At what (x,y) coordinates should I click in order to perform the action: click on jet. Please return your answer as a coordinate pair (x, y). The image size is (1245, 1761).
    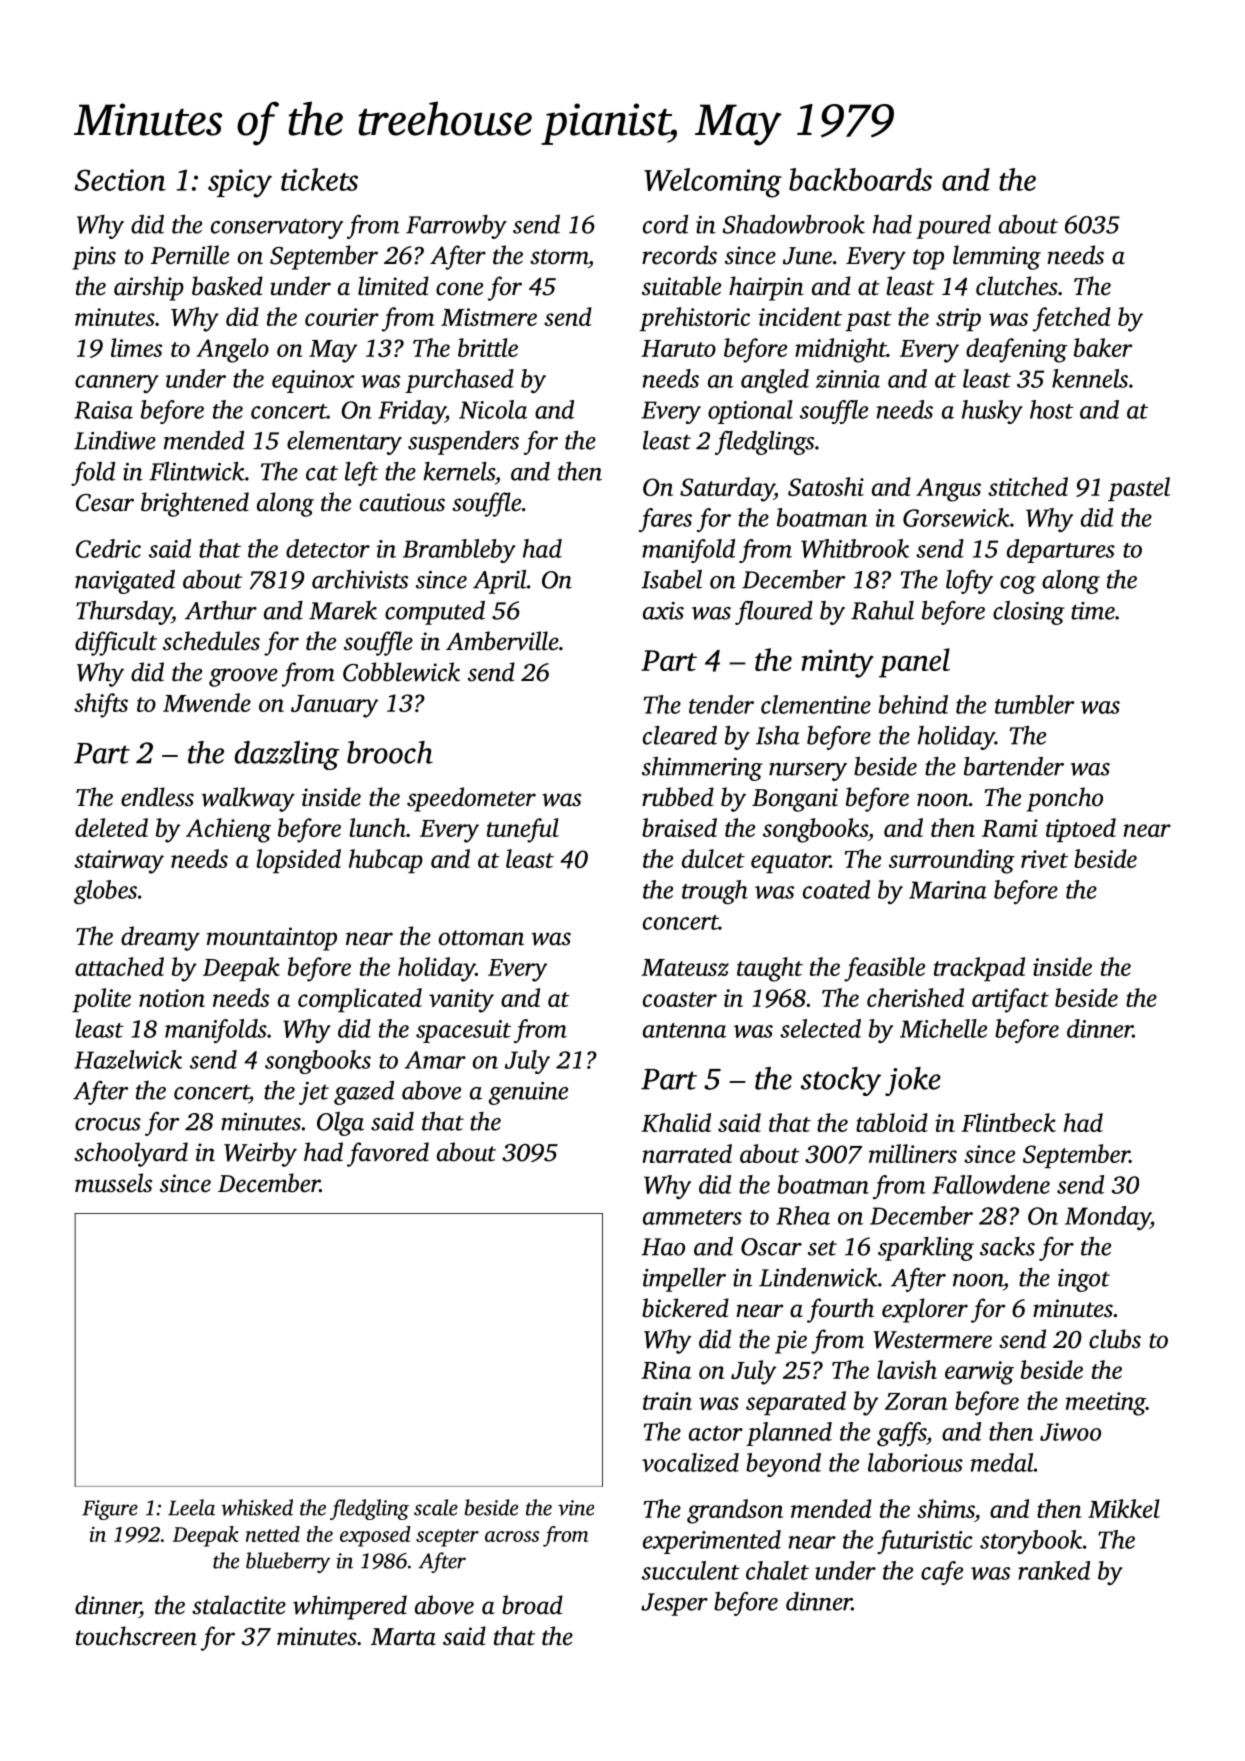
    Looking at the image, I should click on (314, 1093).
